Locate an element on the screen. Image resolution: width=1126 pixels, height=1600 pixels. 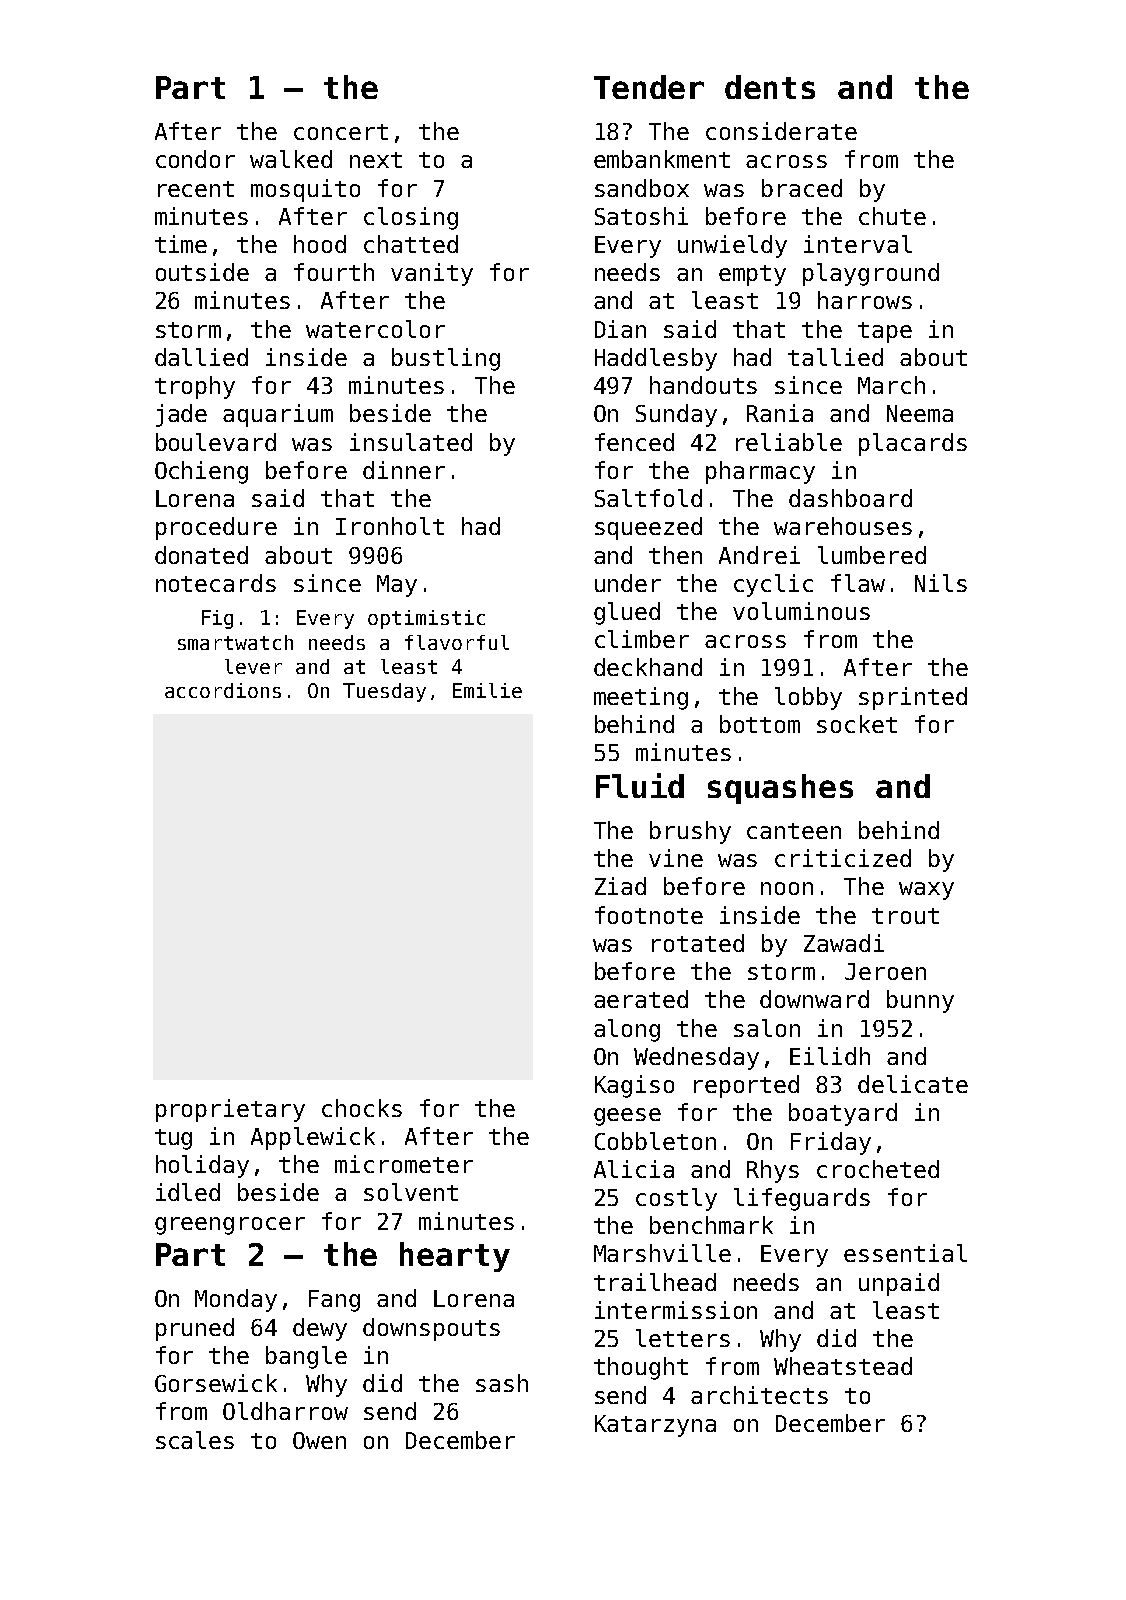
placards is located at coordinates (913, 444).
